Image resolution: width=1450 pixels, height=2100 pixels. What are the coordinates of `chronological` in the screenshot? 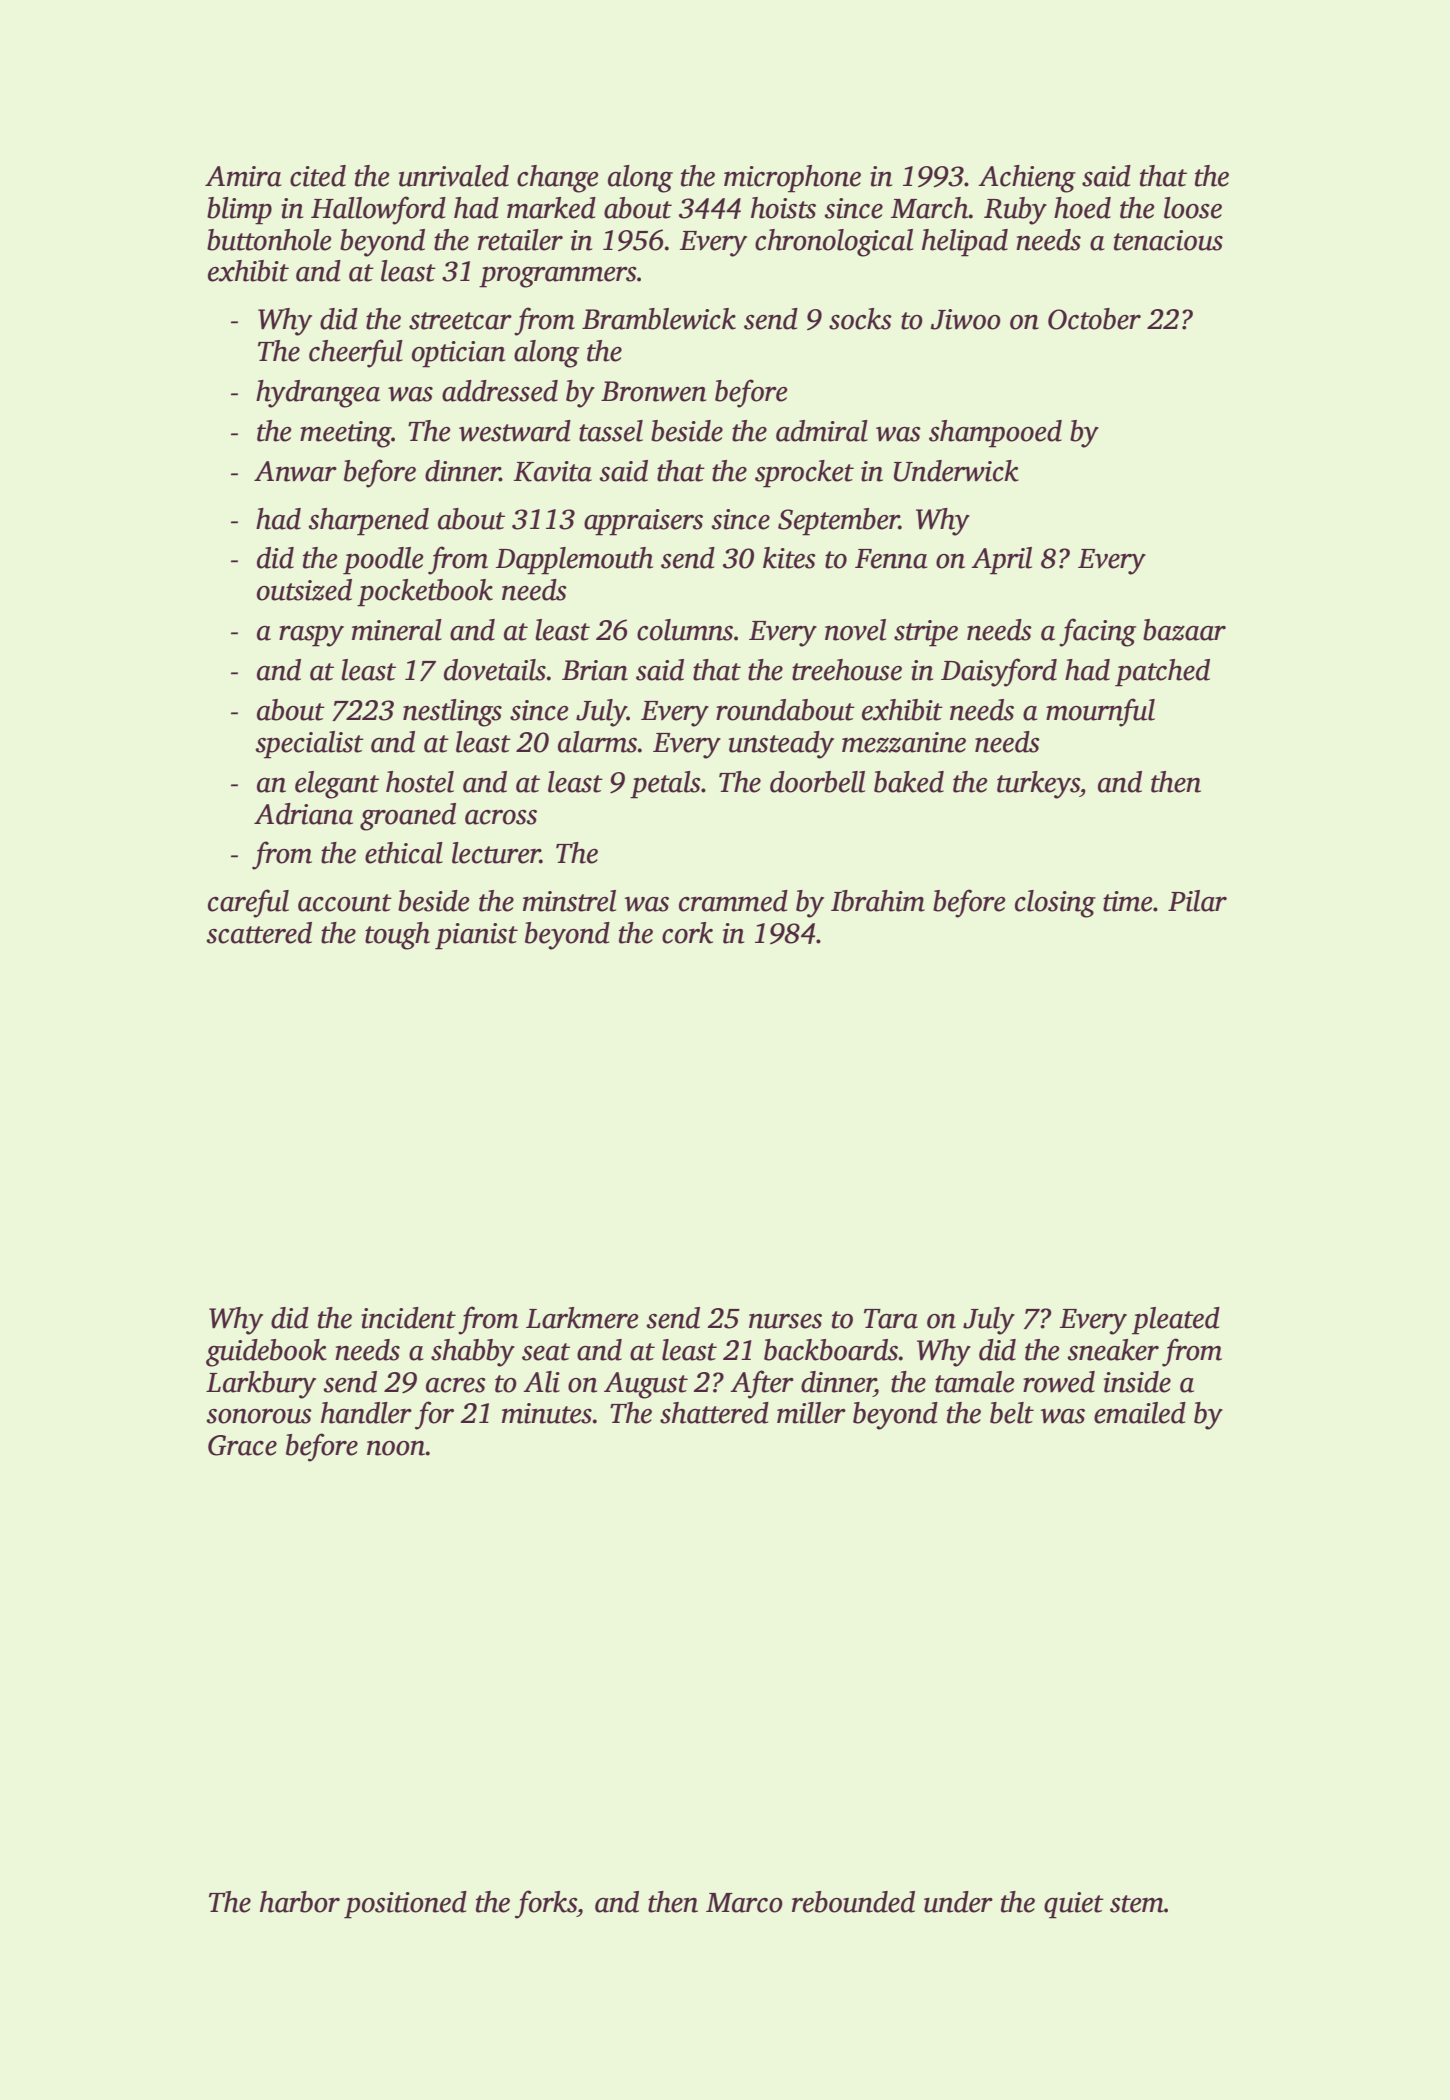 It's located at (834, 243).
